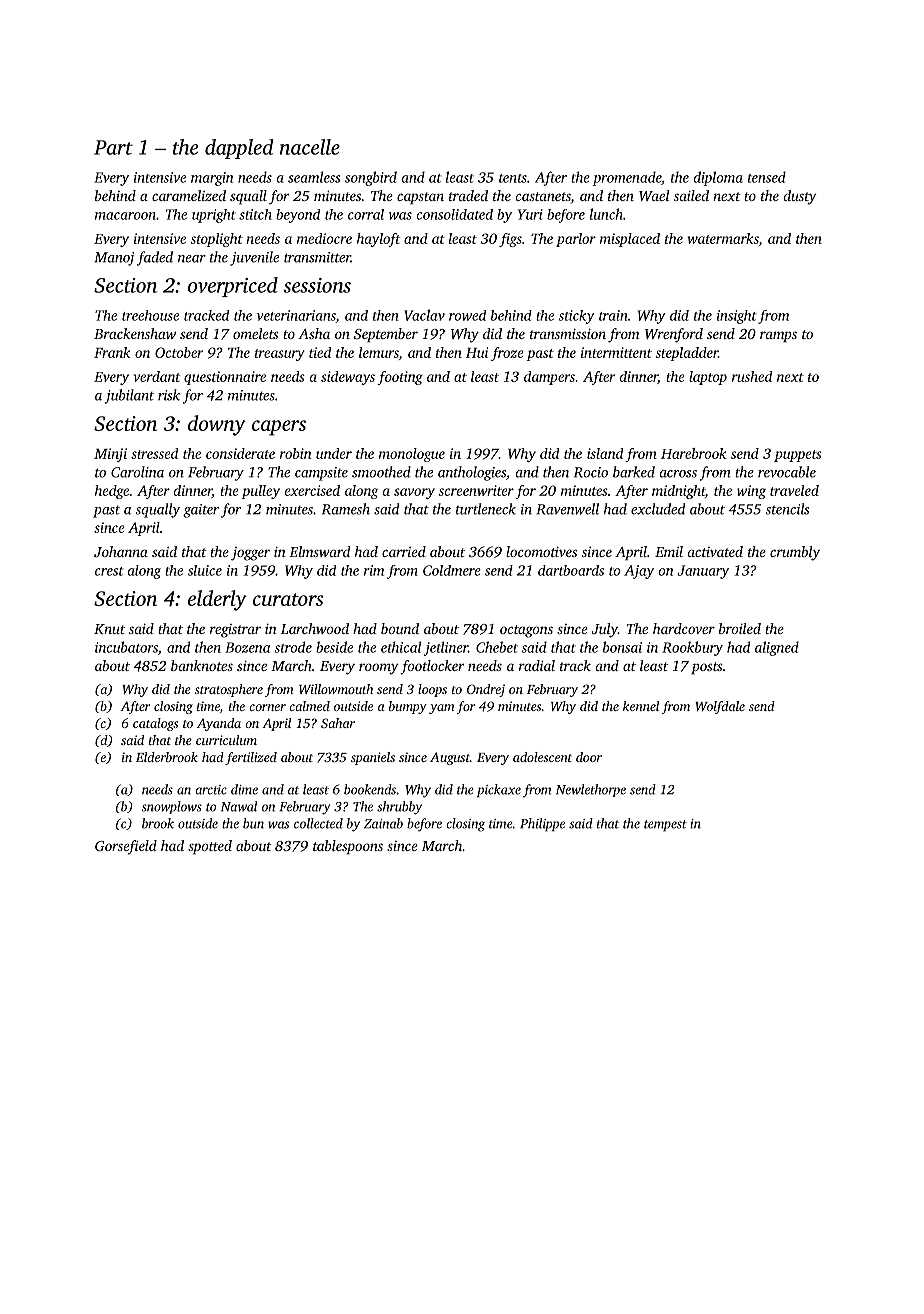 This screenshot has width=924, height=1314. Describe the element at coordinates (126, 647) in the screenshot. I see `incubators` at that location.
